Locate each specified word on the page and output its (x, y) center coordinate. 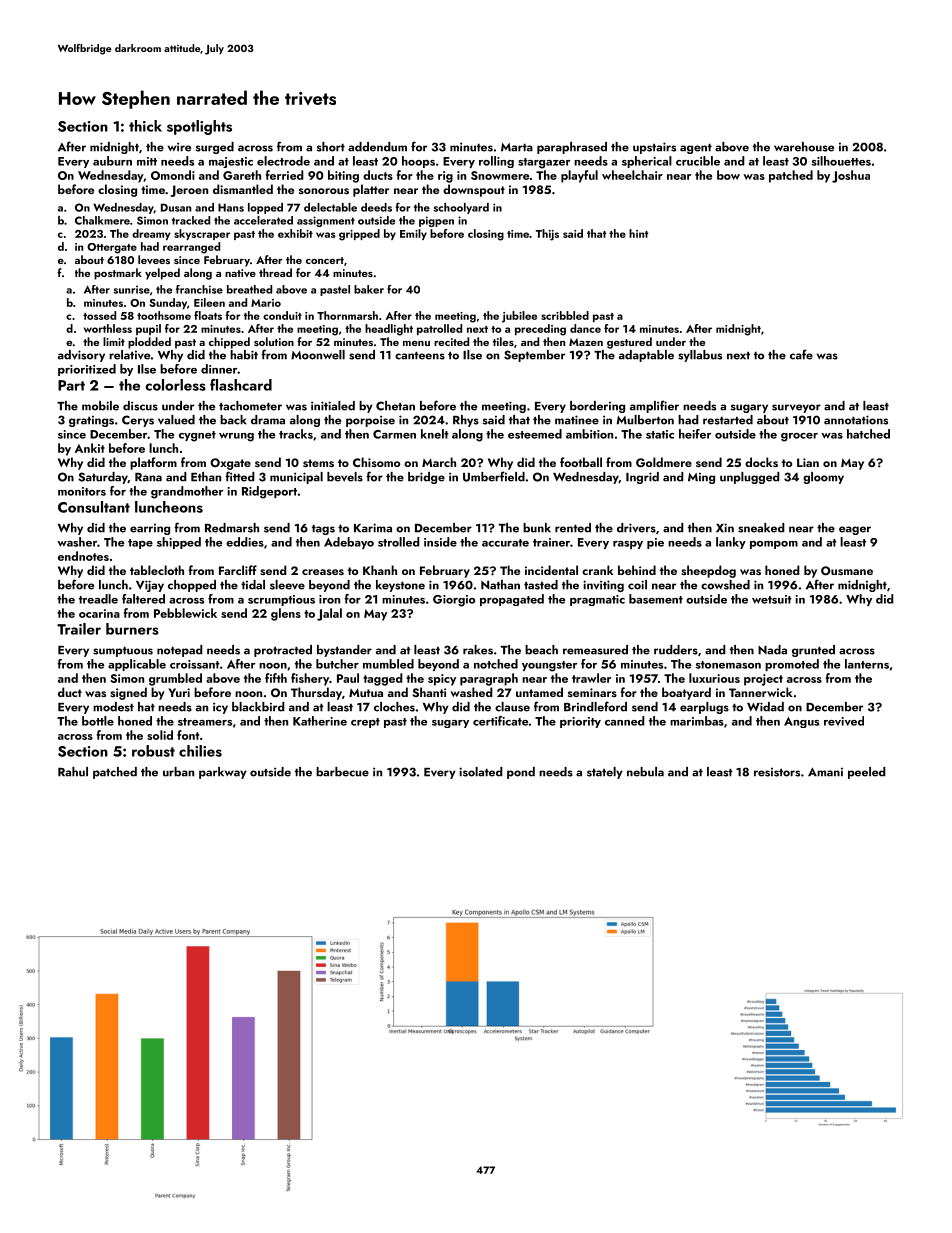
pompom (774, 545)
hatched (868, 434)
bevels (345, 477)
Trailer (79, 629)
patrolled (439, 329)
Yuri (179, 692)
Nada (772, 650)
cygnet (197, 436)
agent (696, 149)
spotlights (199, 127)
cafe (801, 354)
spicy (442, 680)
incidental (551, 570)
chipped (229, 343)
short (331, 147)
